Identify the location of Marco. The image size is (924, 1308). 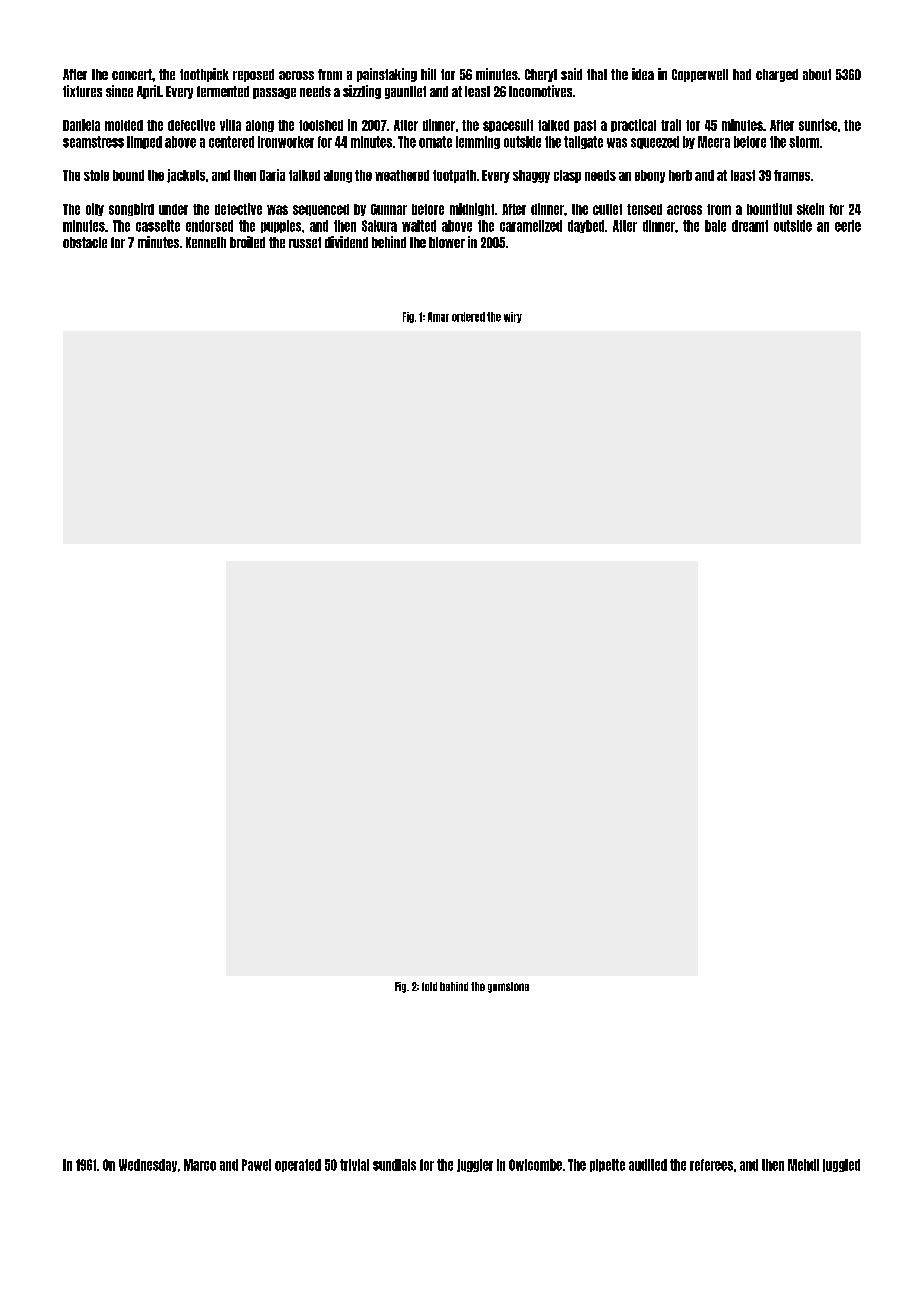
(200, 1165).
